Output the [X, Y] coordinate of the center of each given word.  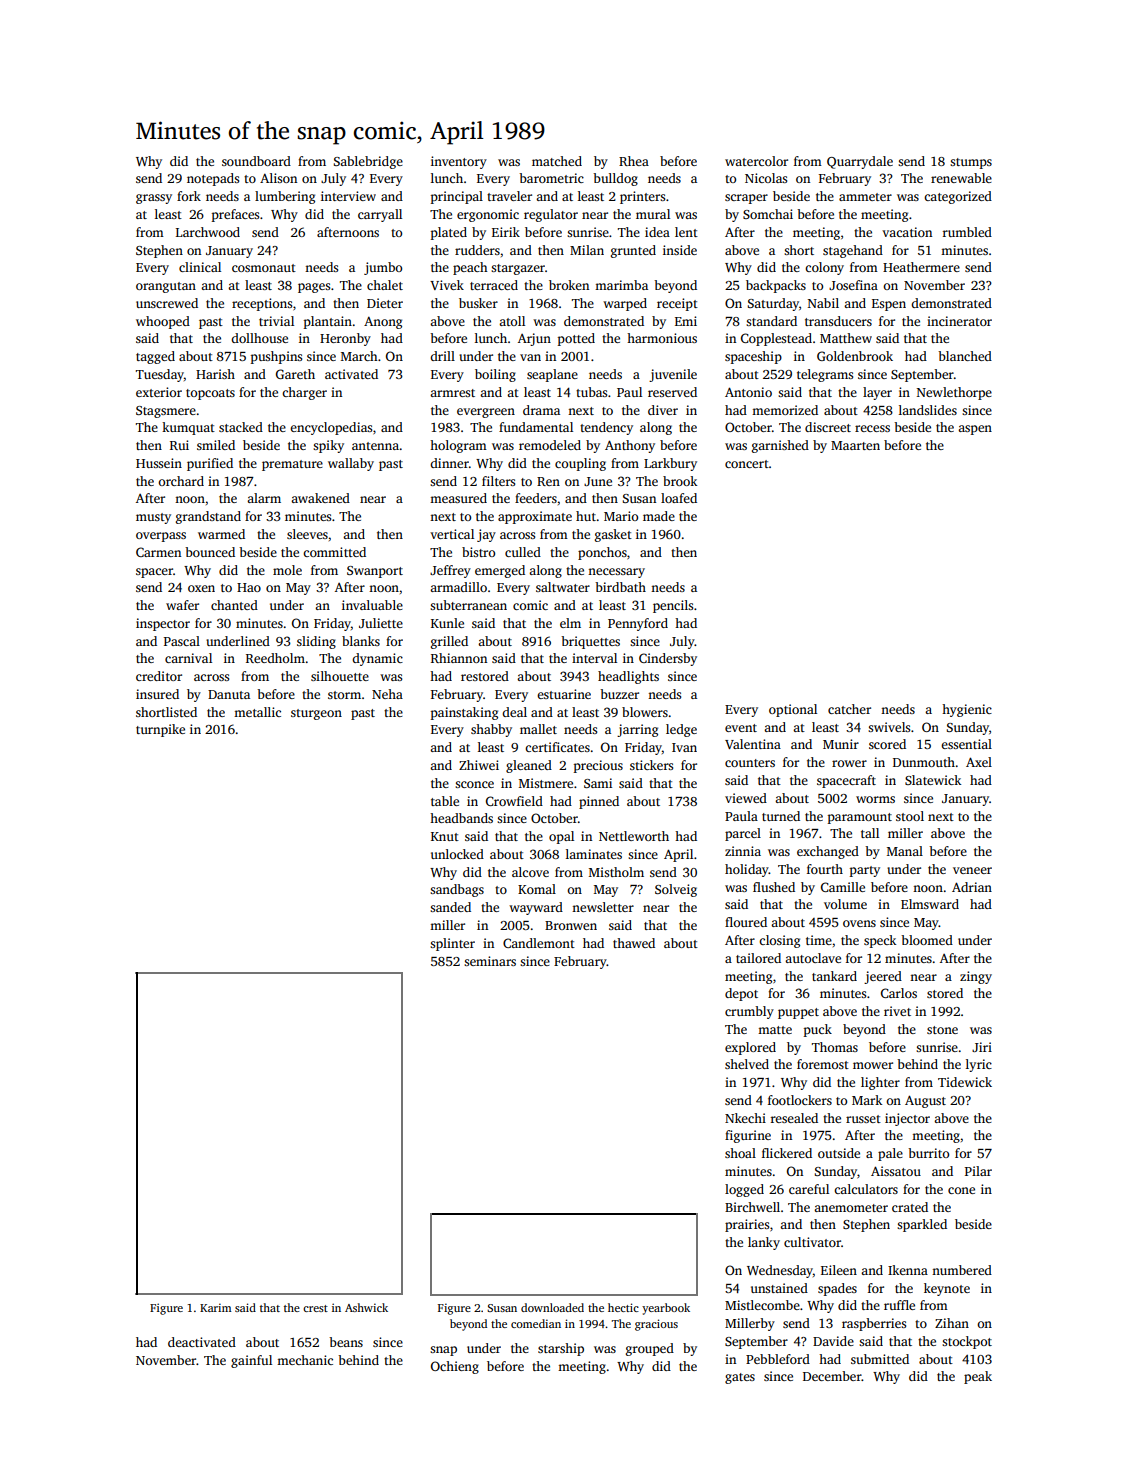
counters [750, 763]
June [598, 481]
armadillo [458, 587]
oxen [201, 588]
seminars [490, 961]
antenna [375, 446]
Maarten [855, 445]
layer [877, 393]
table [445, 801]
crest [315, 1308]
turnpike [160, 730]
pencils [673, 606]
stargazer [518, 269]
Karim [215, 1307]
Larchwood [208, 232]
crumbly [749, 1012]
